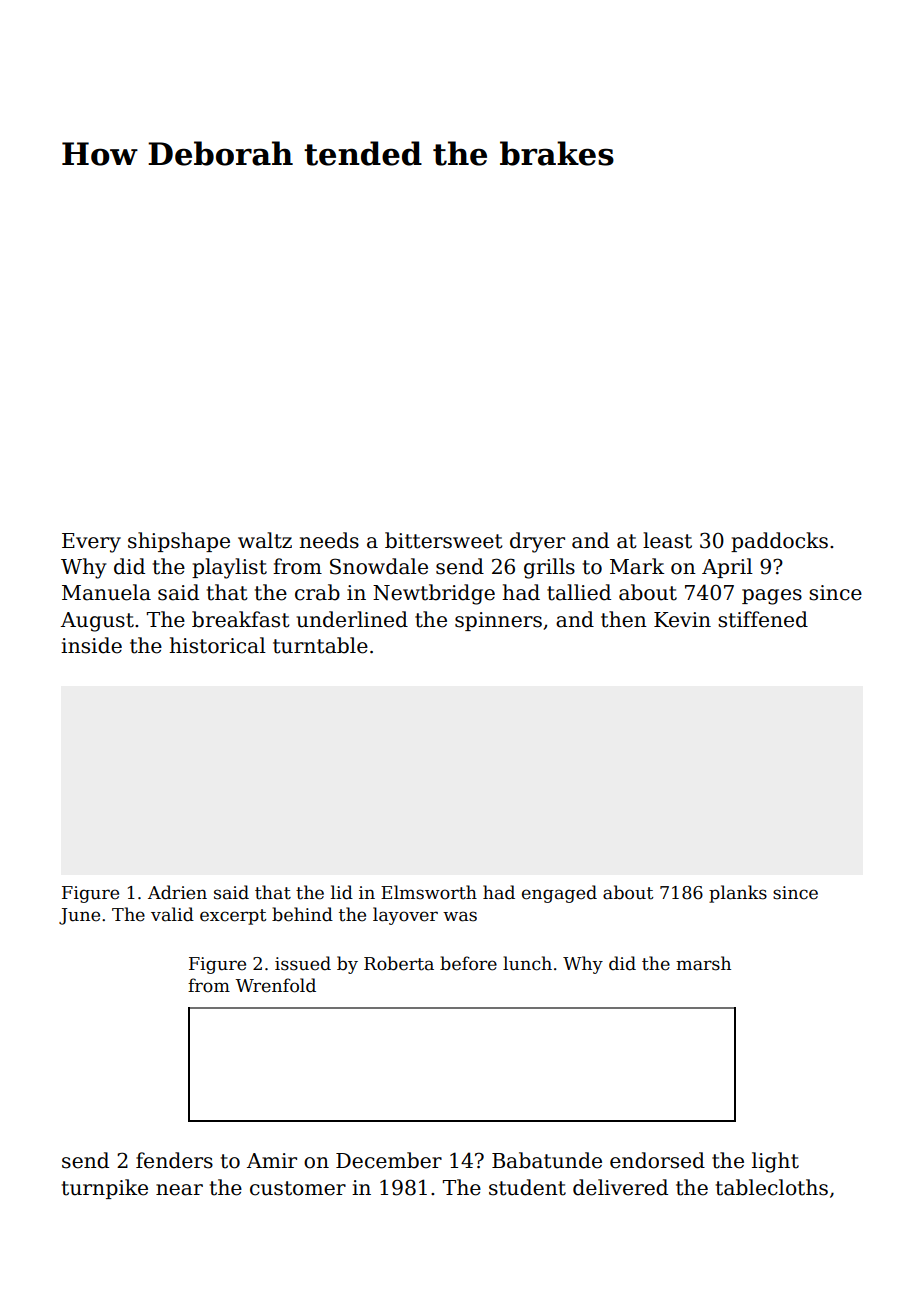  Describe the element at coordinates (624, 619) in the page. I see `then` at that location.
